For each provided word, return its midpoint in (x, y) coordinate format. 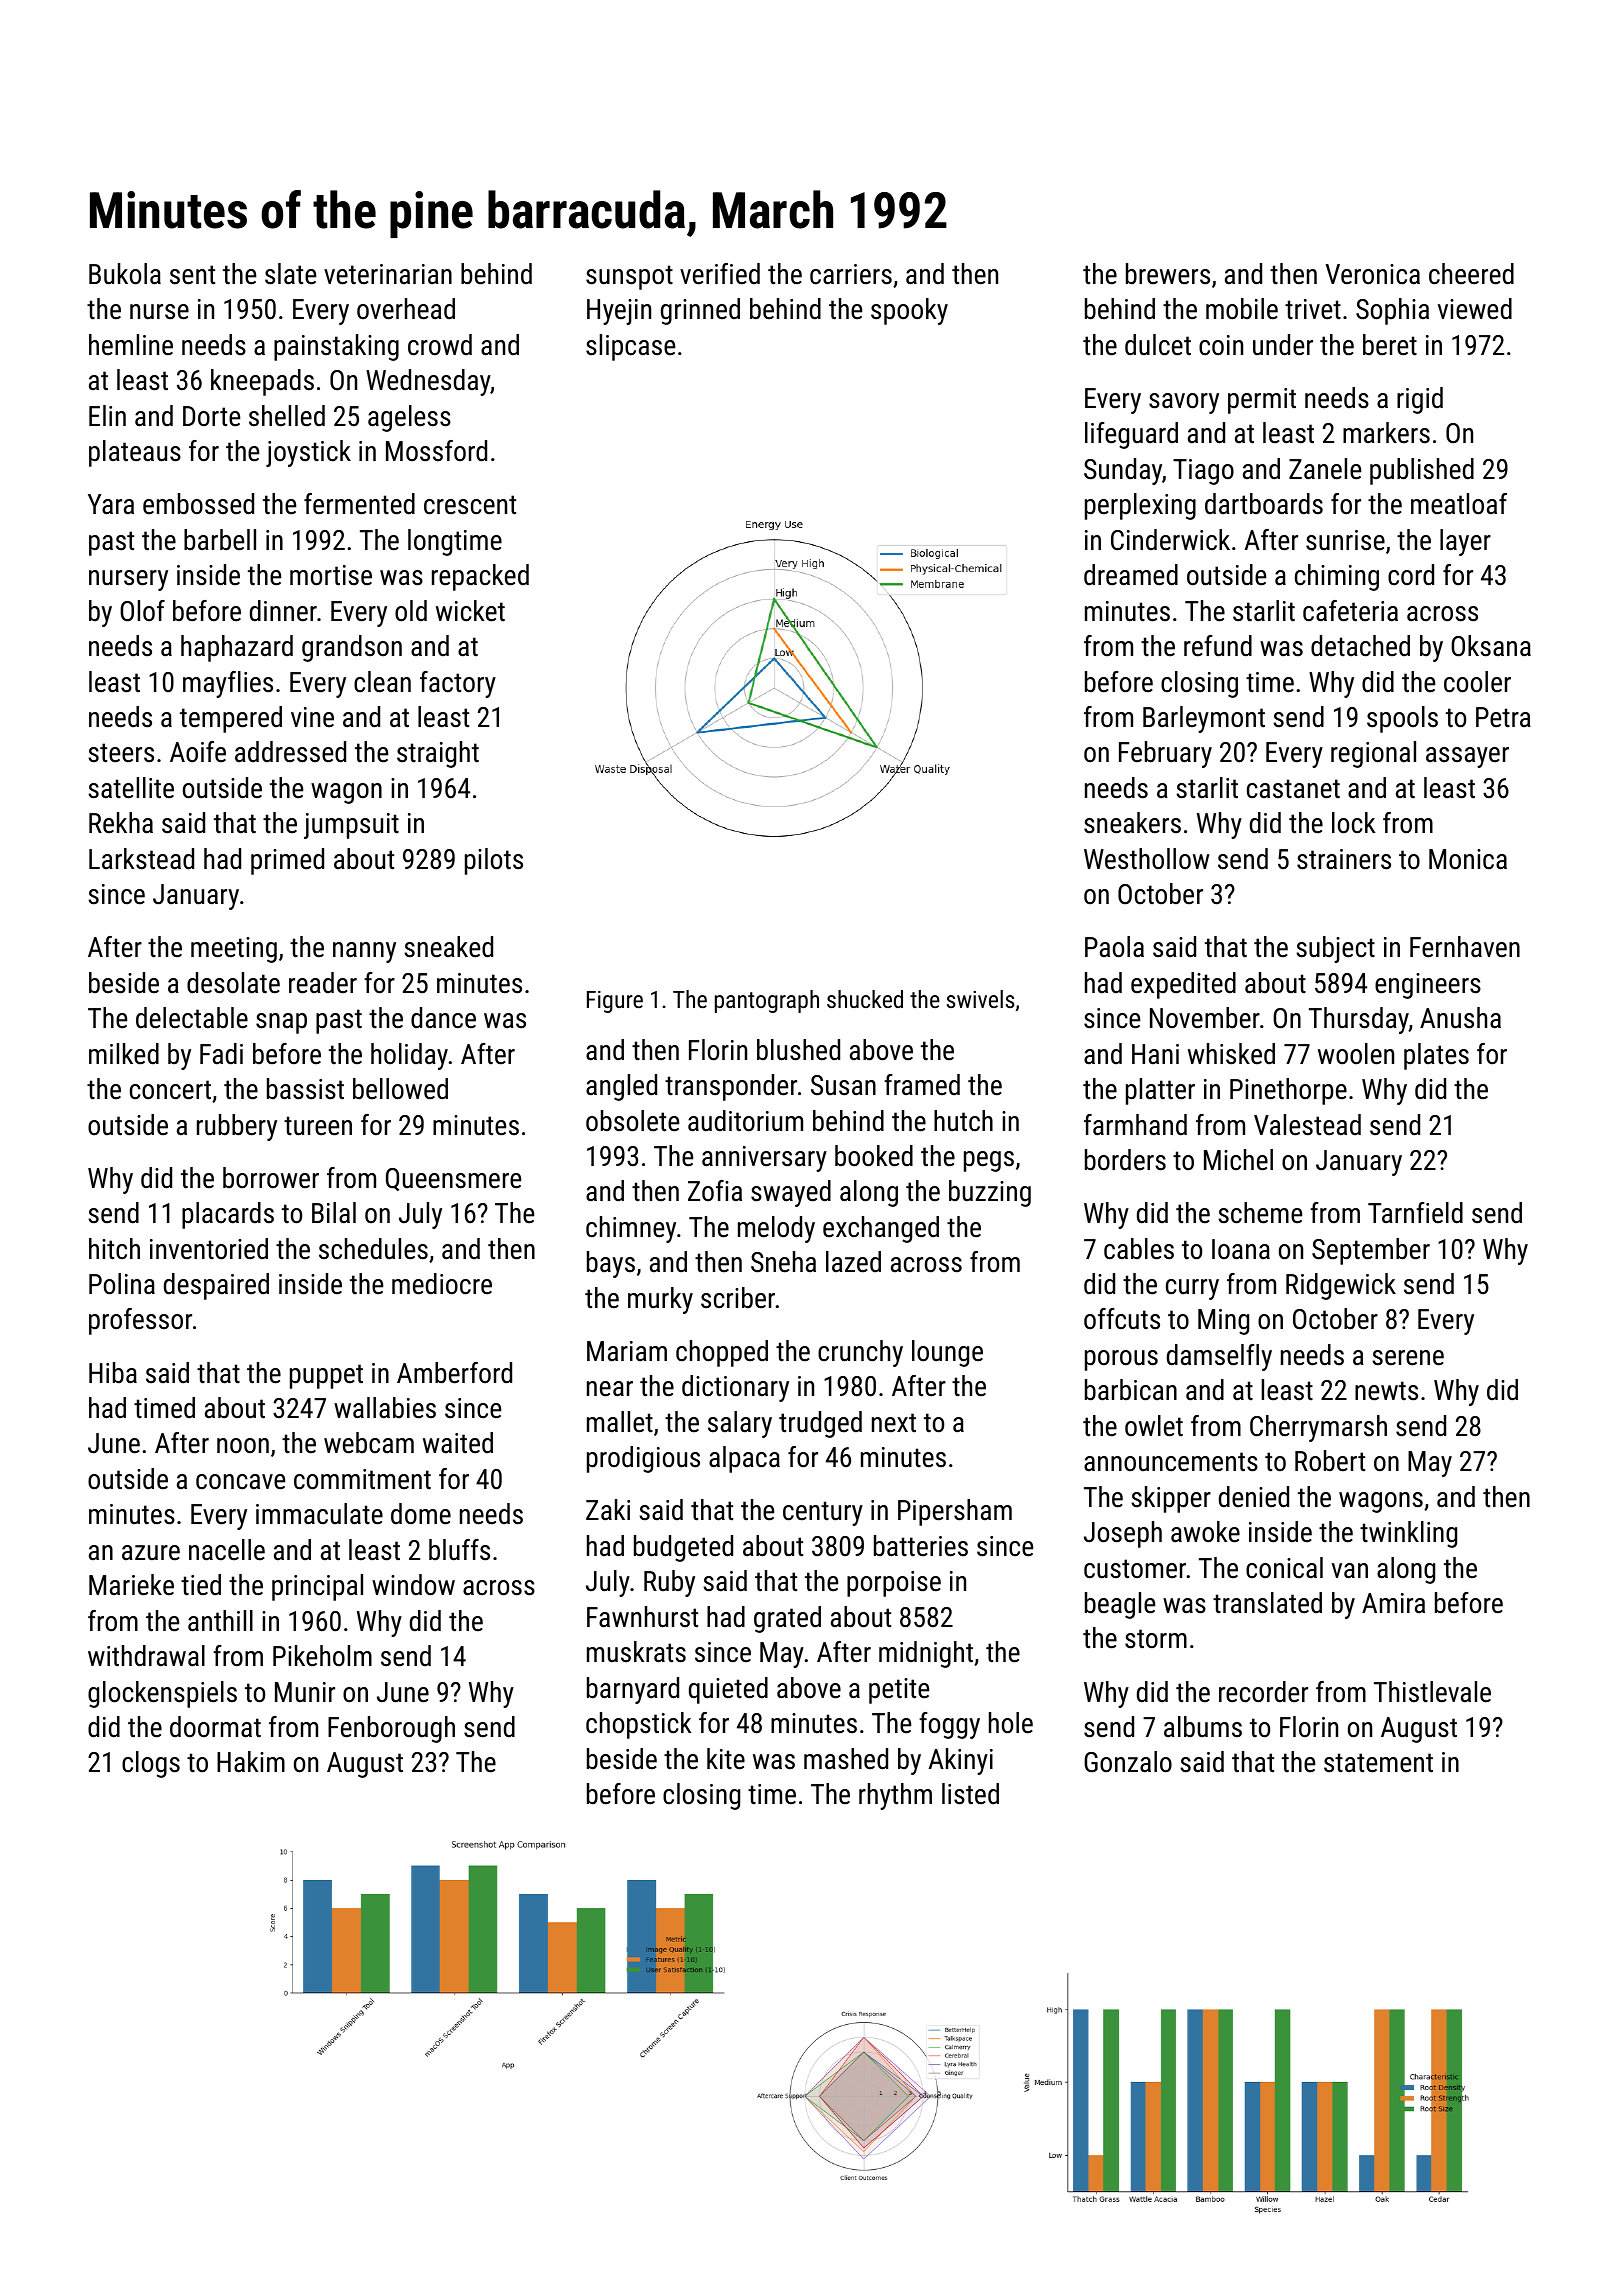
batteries (921, 1546)
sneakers (1132, 823)
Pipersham (955, 1512)
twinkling (1408, 1534)
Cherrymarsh (1318, 1428)
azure (151, 1553)
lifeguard (1131, 435)
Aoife (198, 752)
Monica (1468, 859)
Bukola (125, 274)
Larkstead (141, 859)
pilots (494, 861)
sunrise (1345, 540)
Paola (1114, 947)
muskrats (636, 1652)
